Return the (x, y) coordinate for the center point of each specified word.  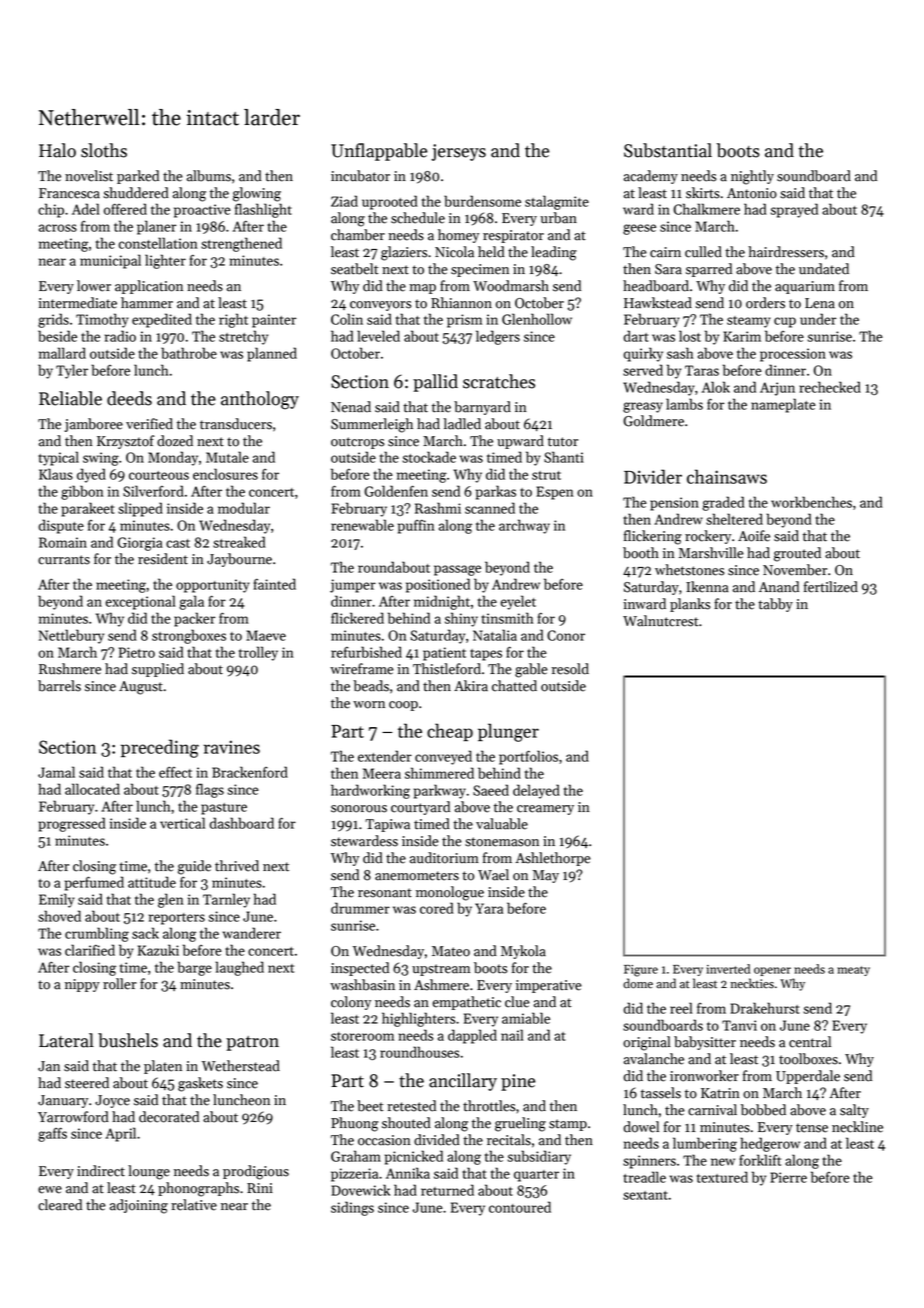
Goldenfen (396, 491)
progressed (72, 824)
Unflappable (379, 152)
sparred (709, 270)
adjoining (139, 1206)
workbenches (811, 502)
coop (403, 706)
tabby (775, 605)
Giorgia (140, 544)
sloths (104, 150)
